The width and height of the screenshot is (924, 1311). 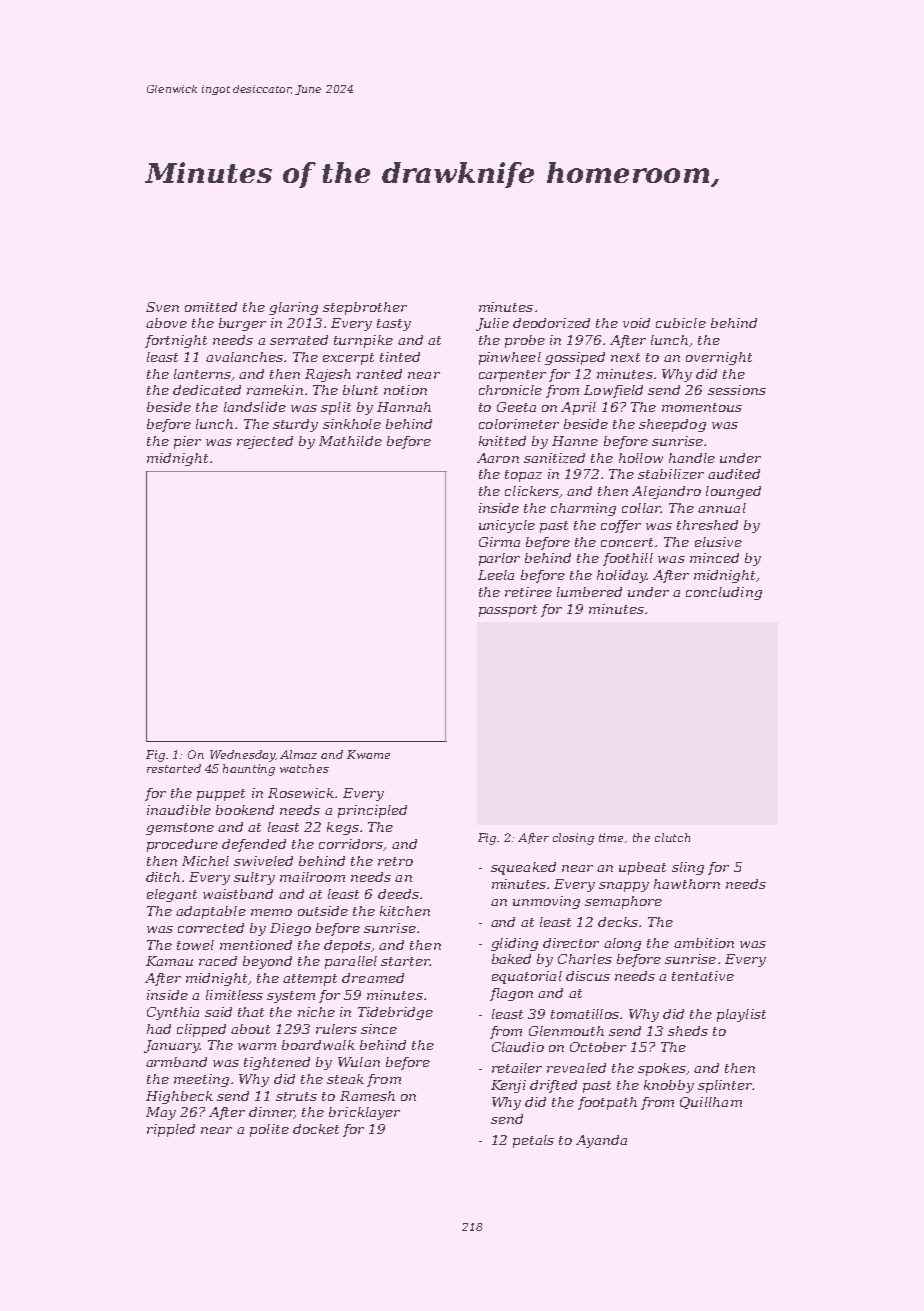 What do you see at coordinates (174, 768) in the screenshot?
I see `restarted` at bounding box center [174, 768].
